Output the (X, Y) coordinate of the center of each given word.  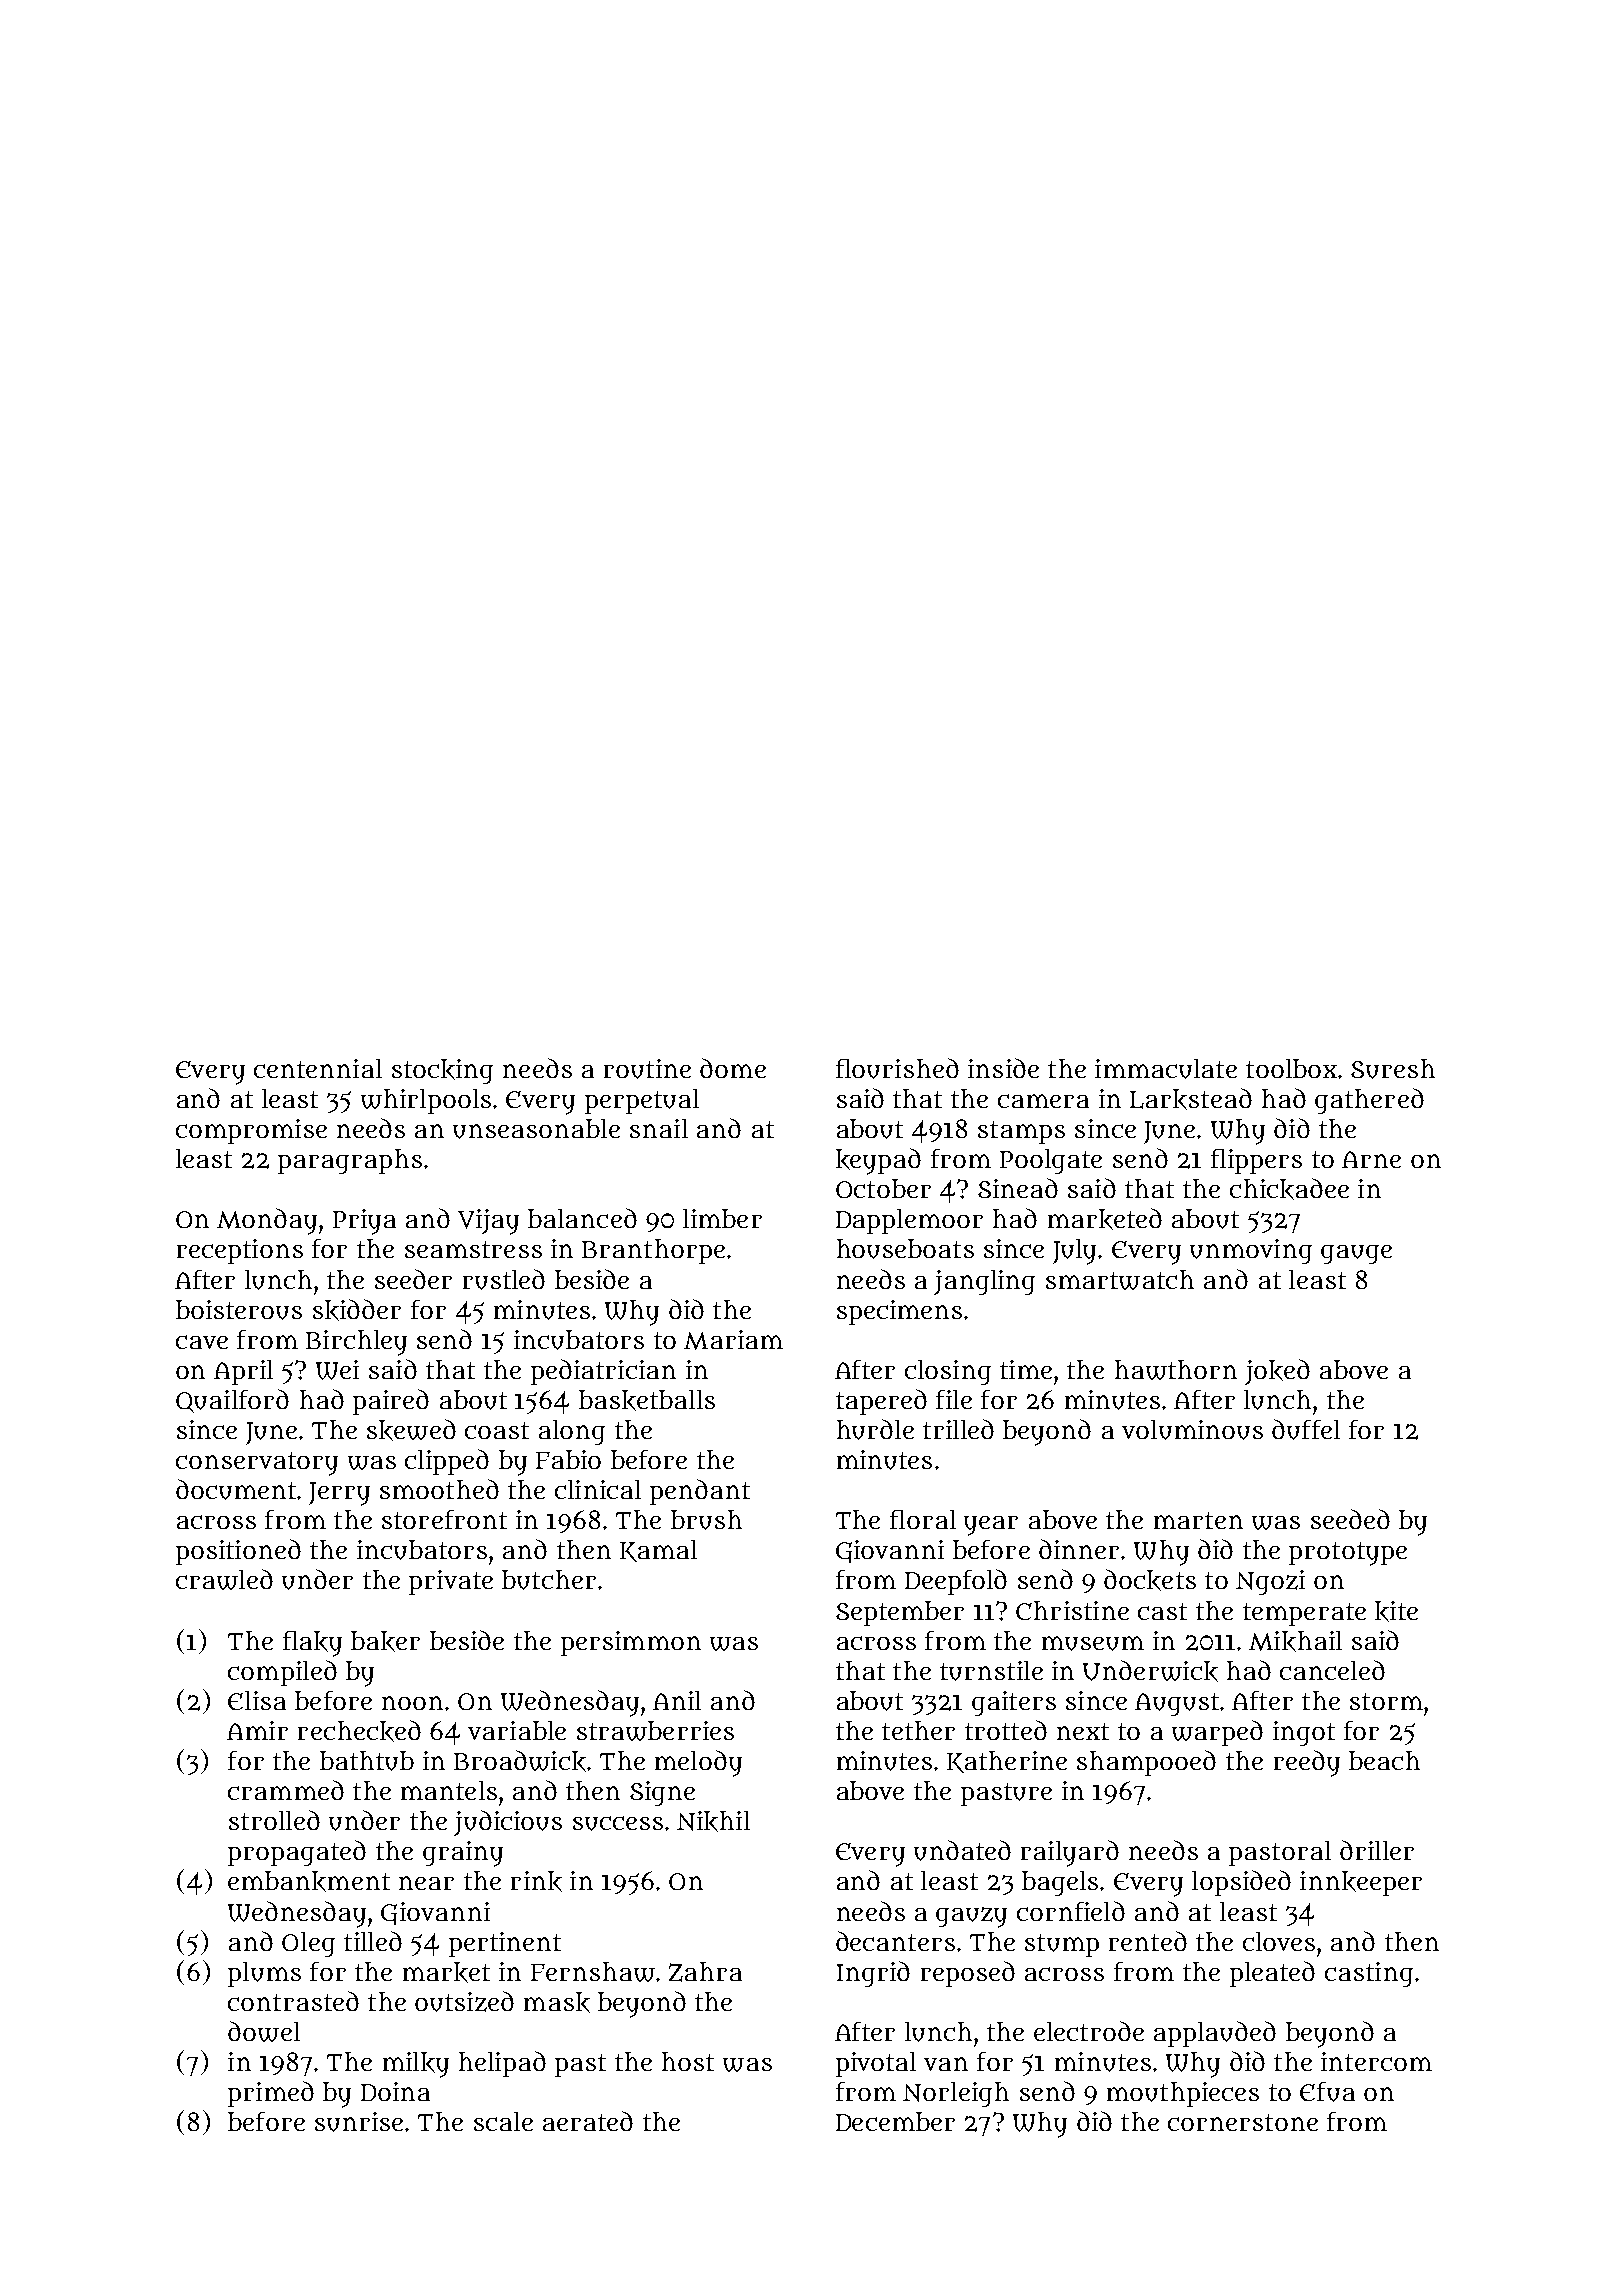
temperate (1304, 1614)
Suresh (1393, 1069)
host (688, 2061)
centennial (318, 1068)
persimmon (631, 1643)
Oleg (308, 1944)
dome (733, 1068)
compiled (282, 1673)
